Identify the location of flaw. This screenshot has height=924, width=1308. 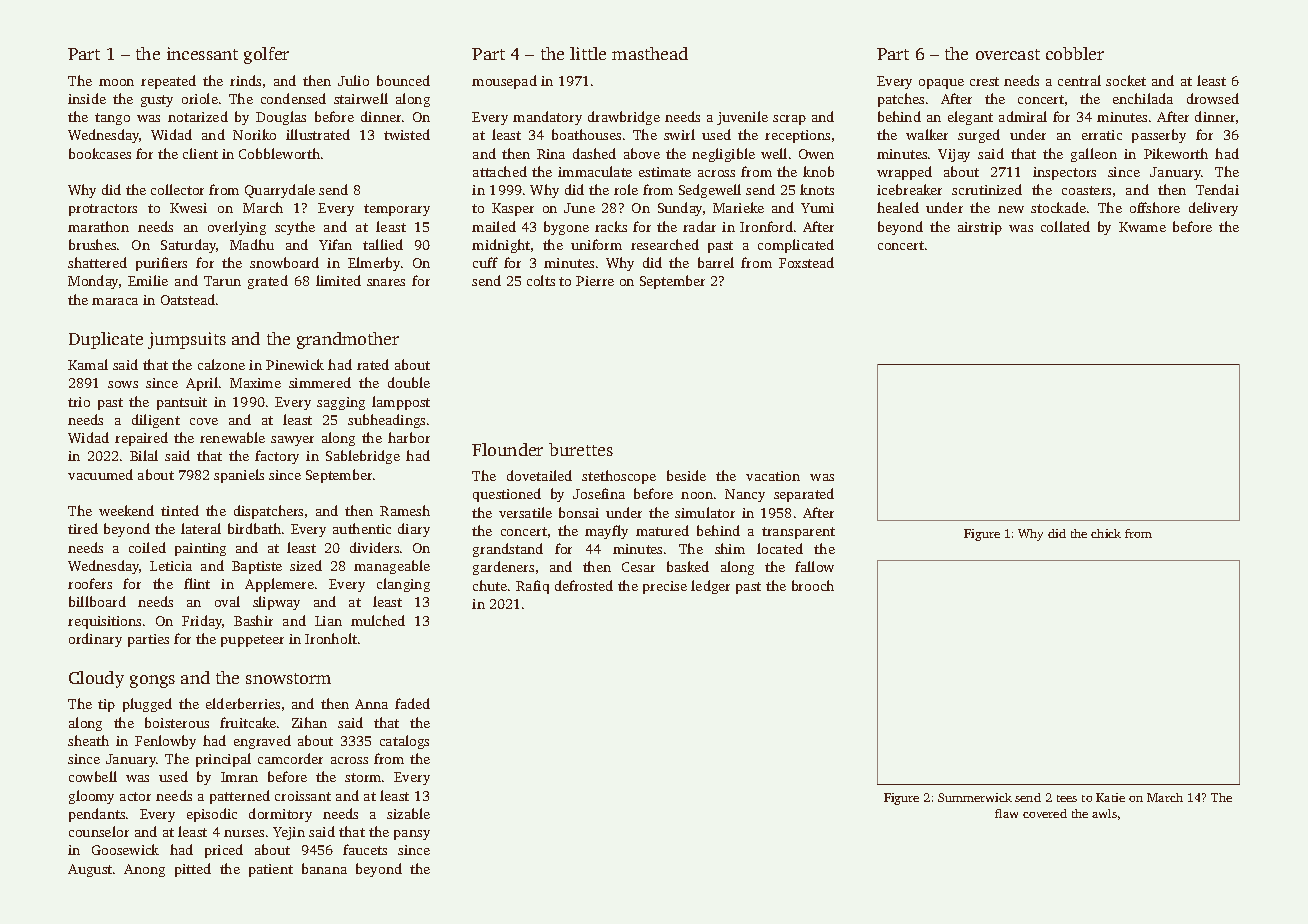
(1006, 813).
